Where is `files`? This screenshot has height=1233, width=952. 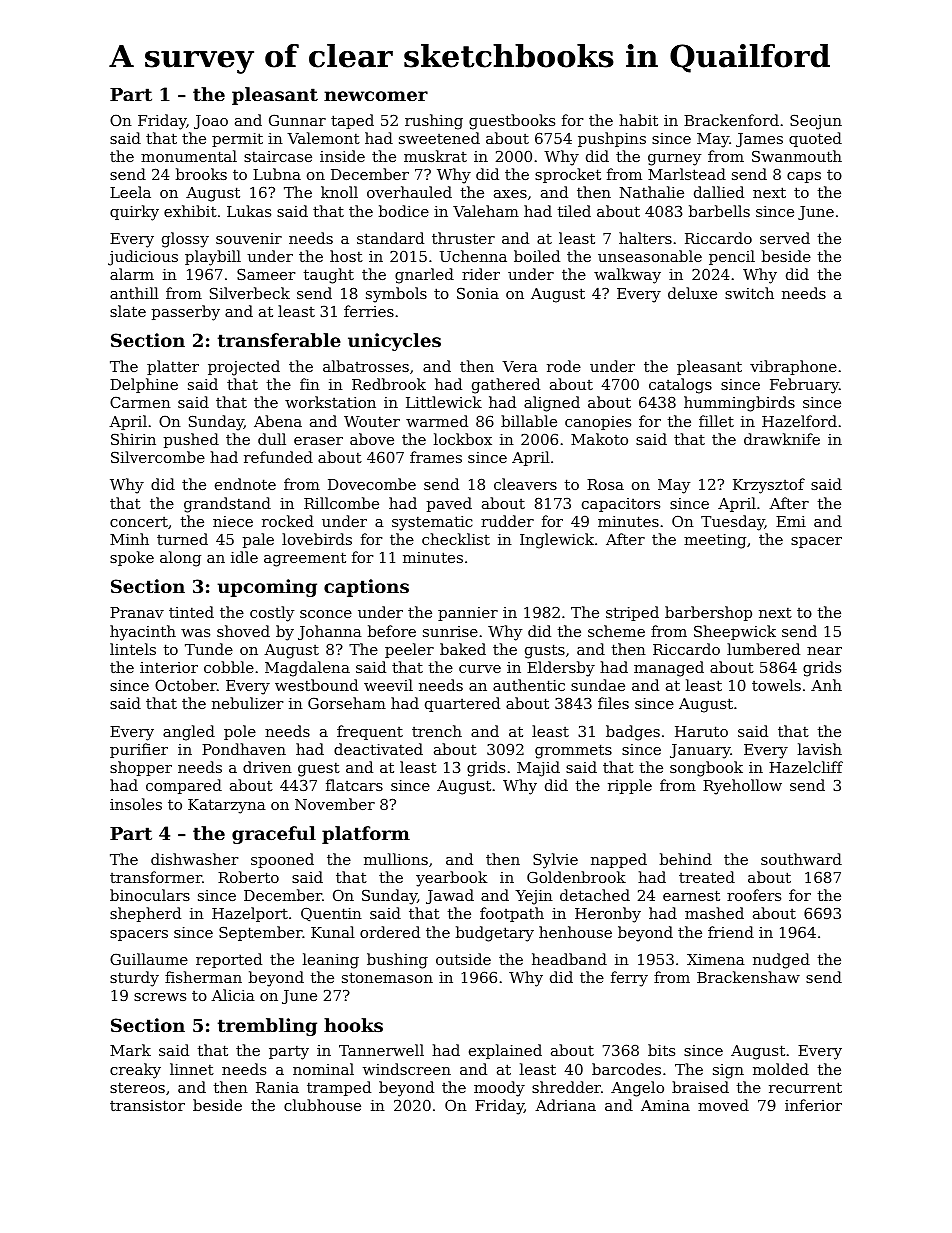 files is located at coordinates (613, 703).
